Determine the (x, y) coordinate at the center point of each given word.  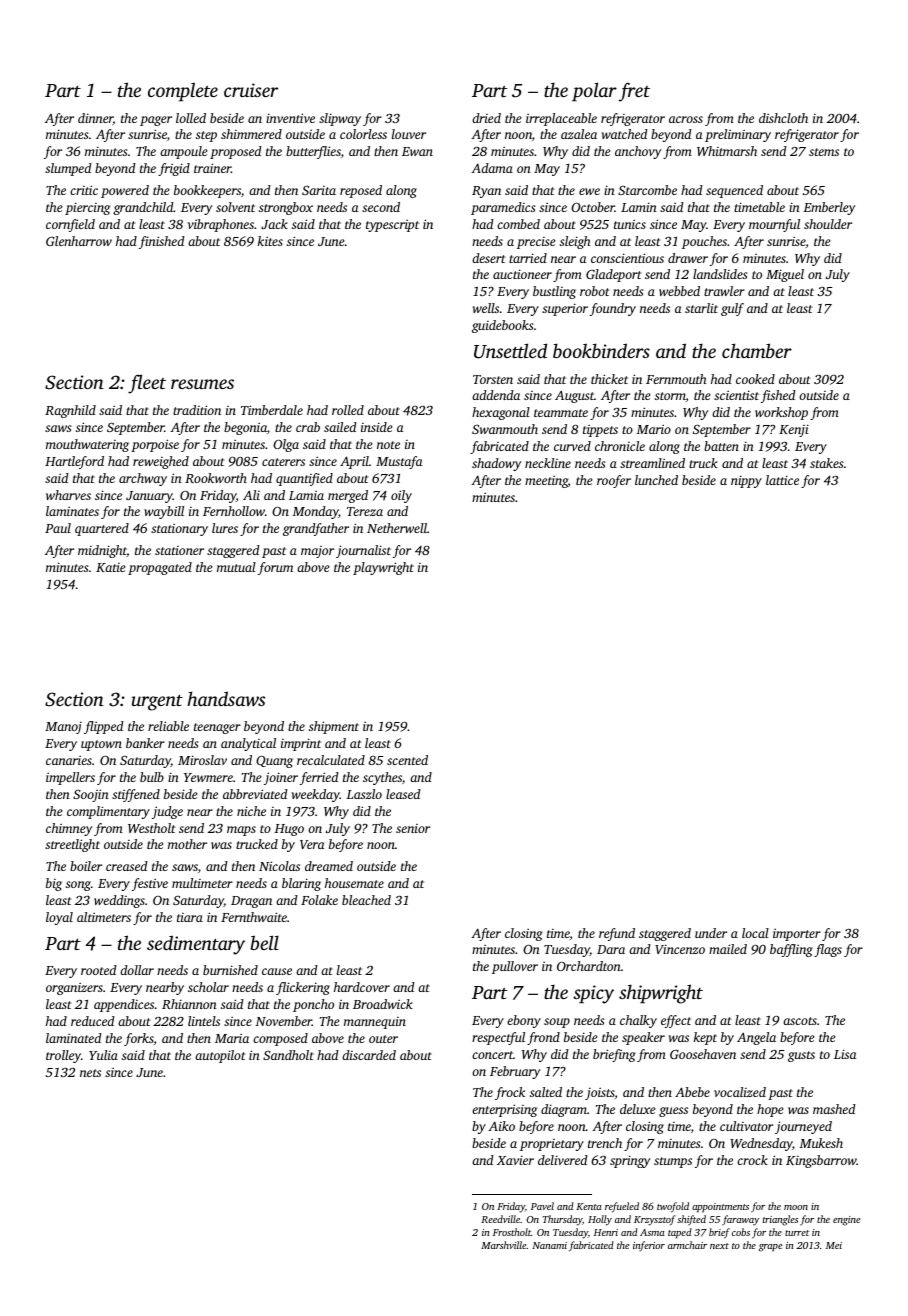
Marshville (503, 1245)
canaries (69, 760)
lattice (782, 480)
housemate (354, 883)
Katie (111, 567)
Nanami (549, 1245)
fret (634, 92)
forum (275, 568)
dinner (95, 119)
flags (828, 950)
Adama (492, 168)
